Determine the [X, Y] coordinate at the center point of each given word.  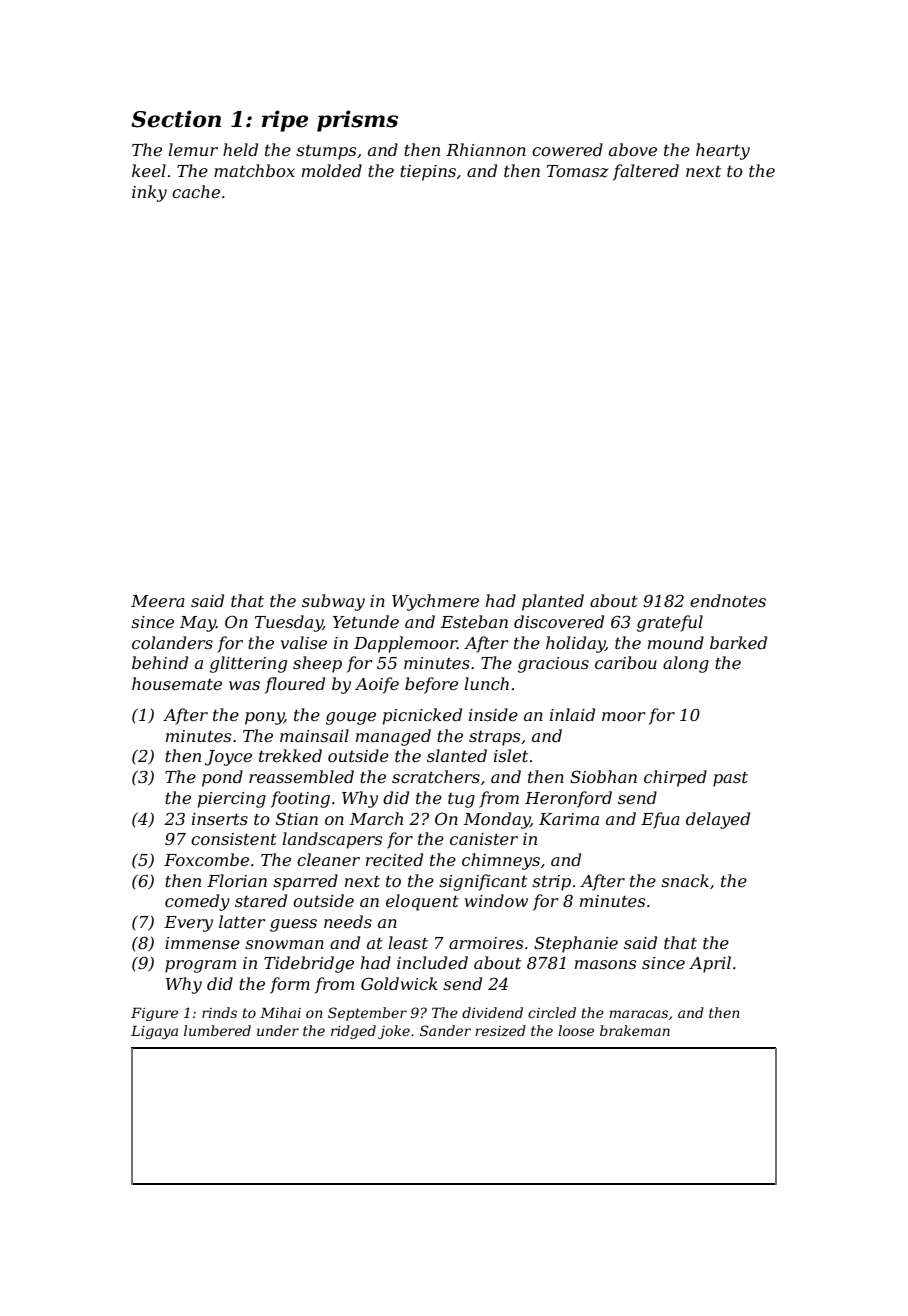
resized [500, 1031]
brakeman [635, 1030]
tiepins [428, 173]
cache [196, 191]
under [278, 1030]
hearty [723, 151]
